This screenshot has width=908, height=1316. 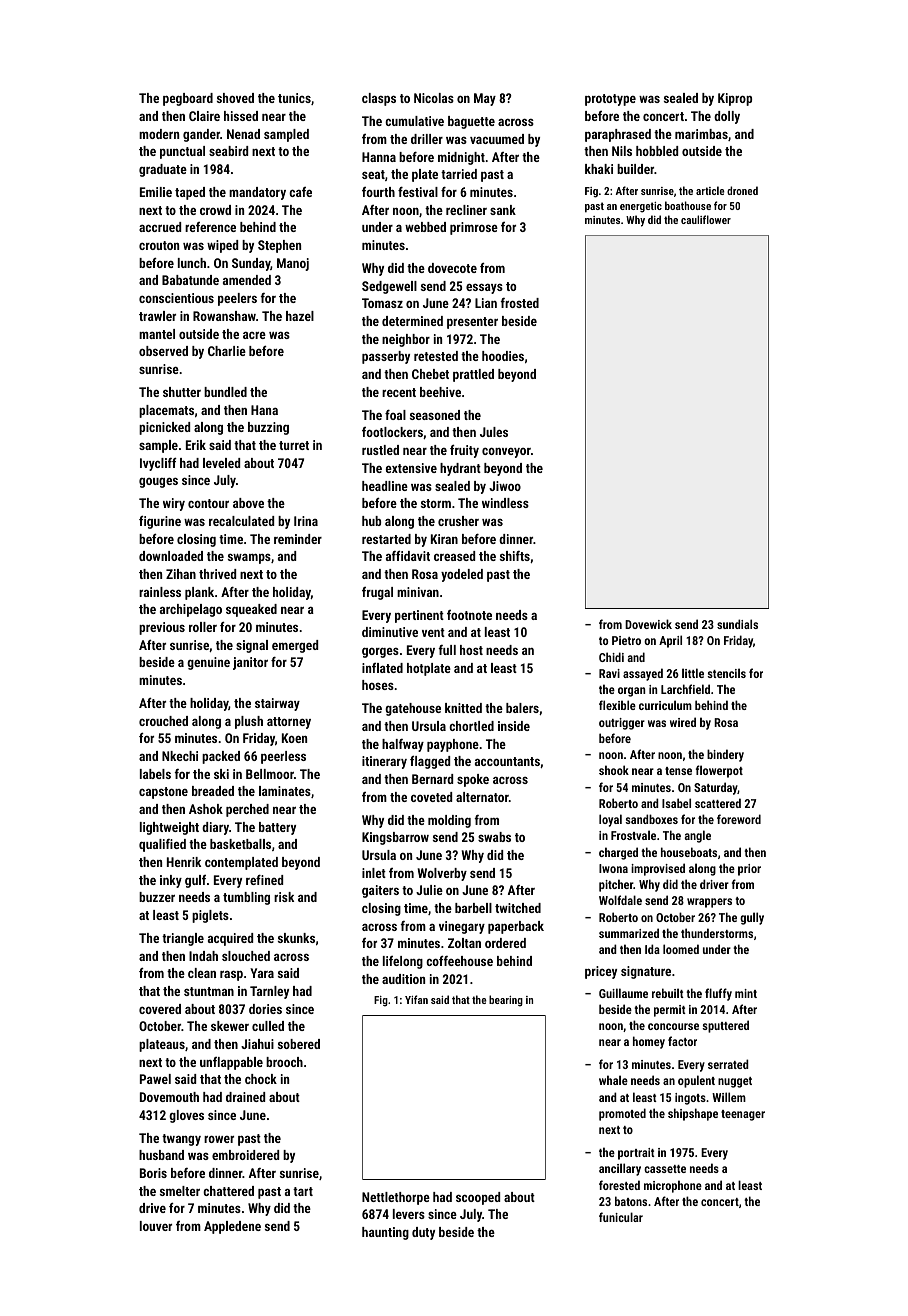 What do you see at coordinates (299, 1044) in the screenshot?
I see `sobered` at bounding box center [299, 1044].
